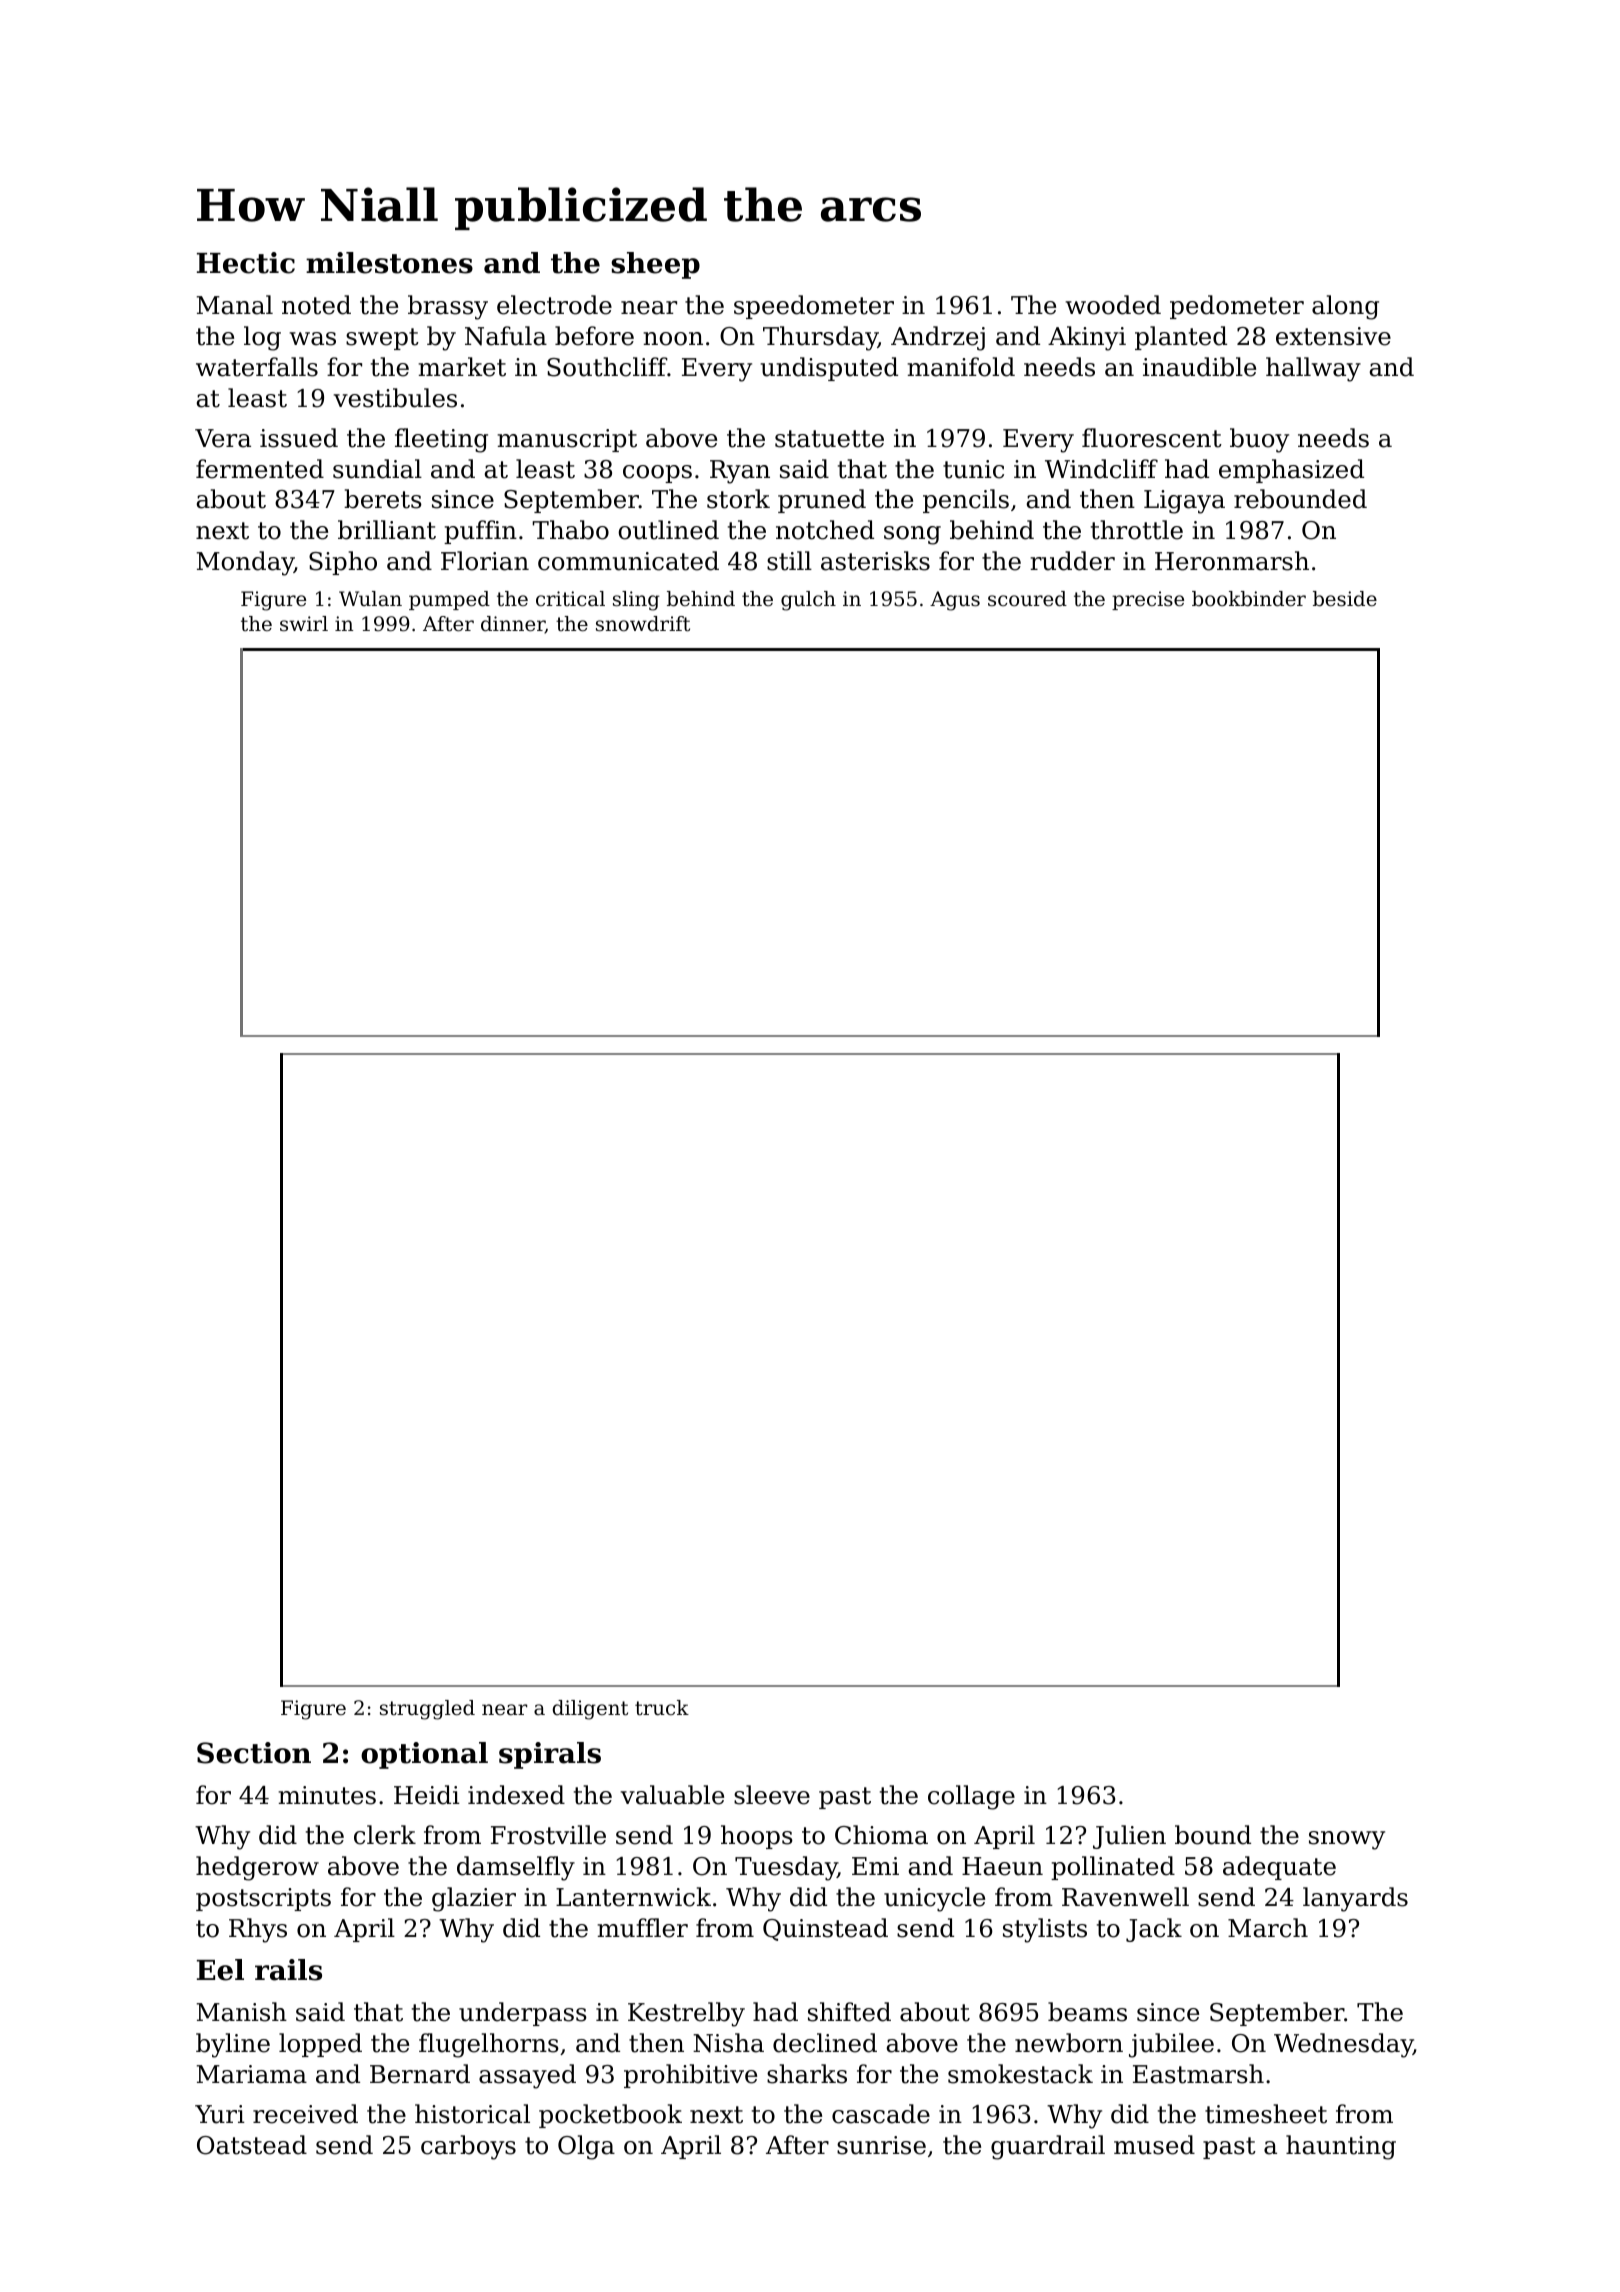 This screenshot has width=1620, height=2292. What do you see at coordinates (690, 2076) in the screenshot?
I see `prohibitive` at bounding box center [690, 2076].
